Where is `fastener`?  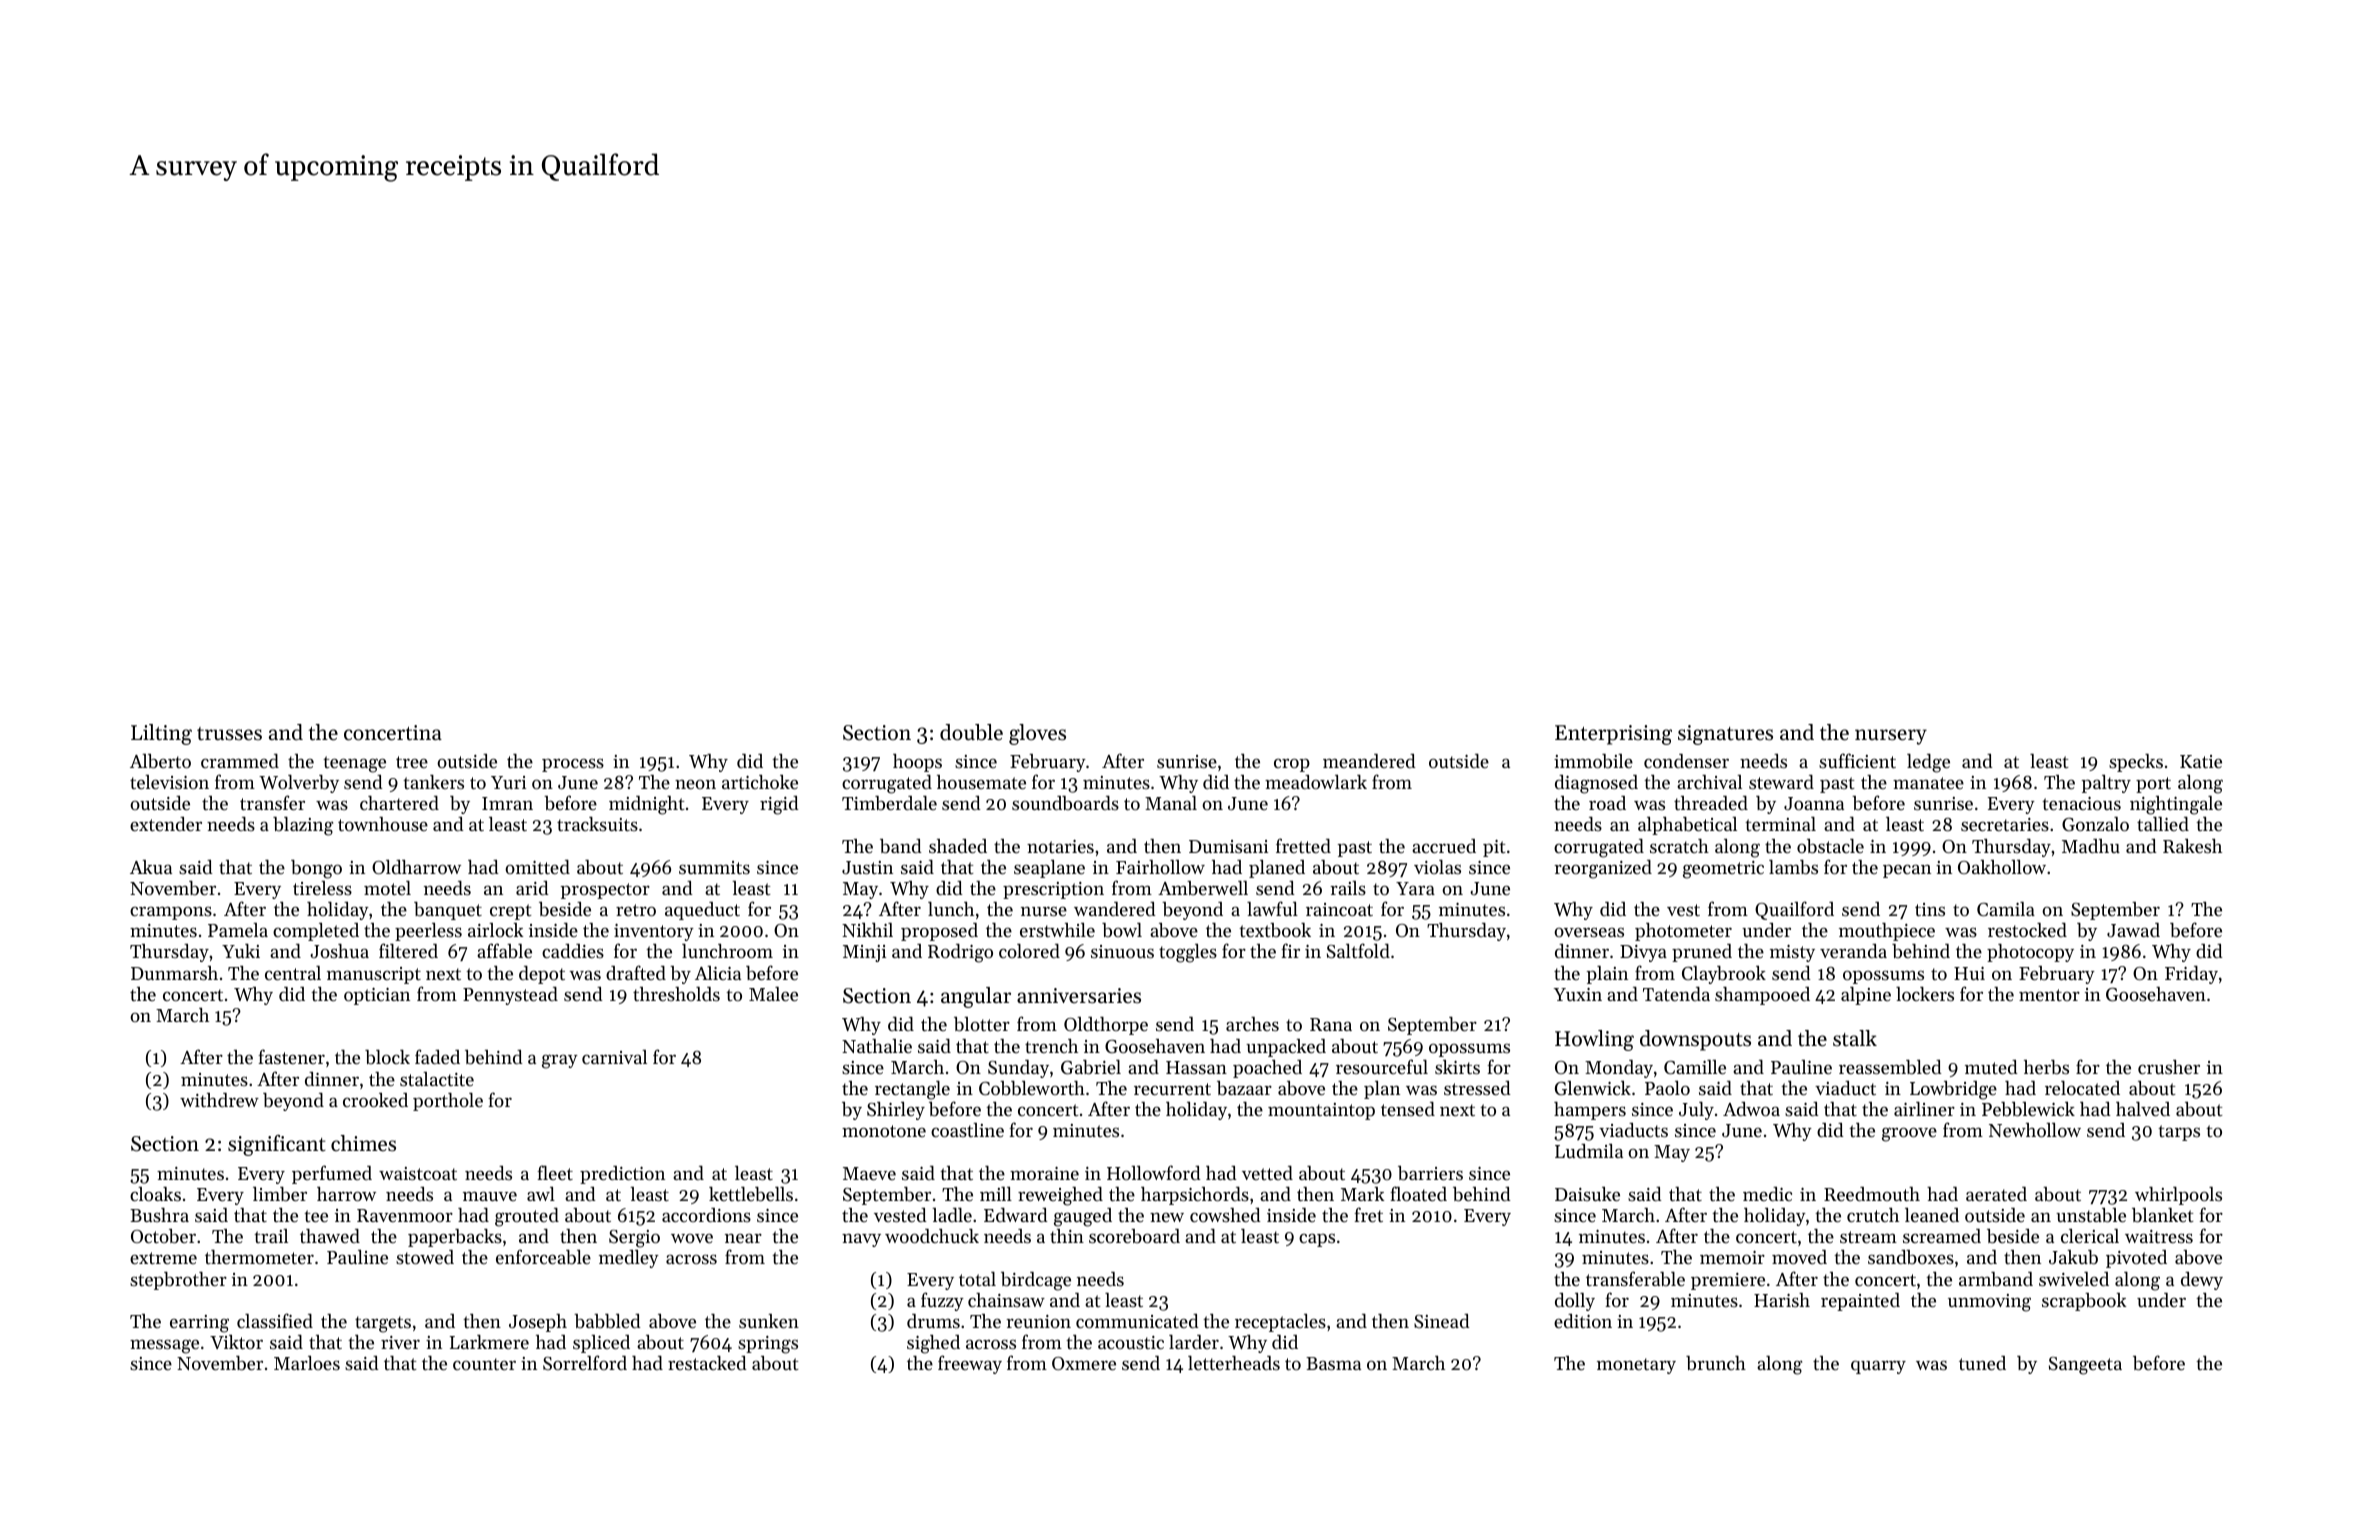 fastener is located at coordinates (291, 1056).
